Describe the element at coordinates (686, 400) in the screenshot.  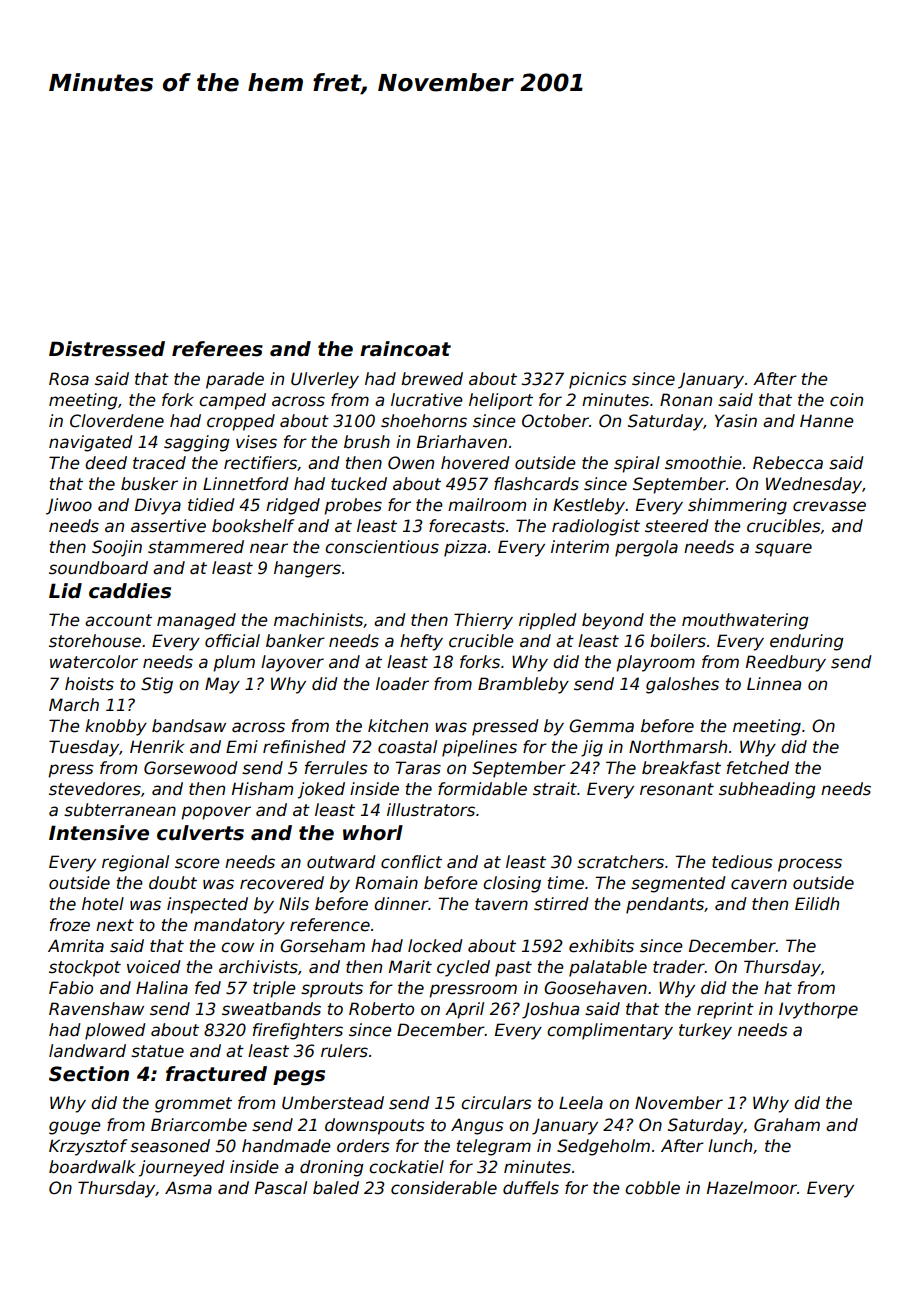
I see `Ronan` at that location.
